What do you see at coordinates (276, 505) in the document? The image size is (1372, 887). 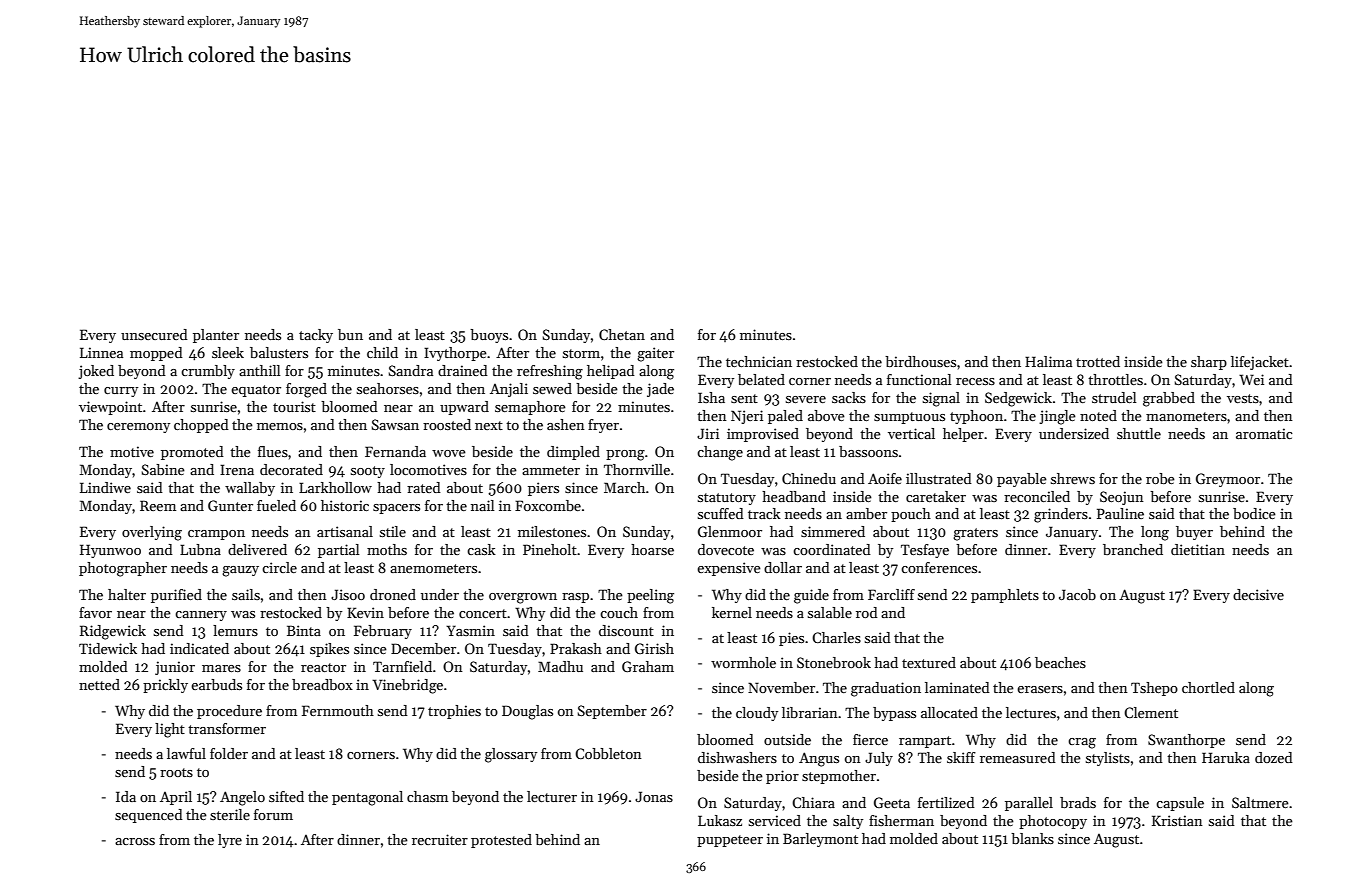 I see `fueled` at bounding box center [276, 505].
